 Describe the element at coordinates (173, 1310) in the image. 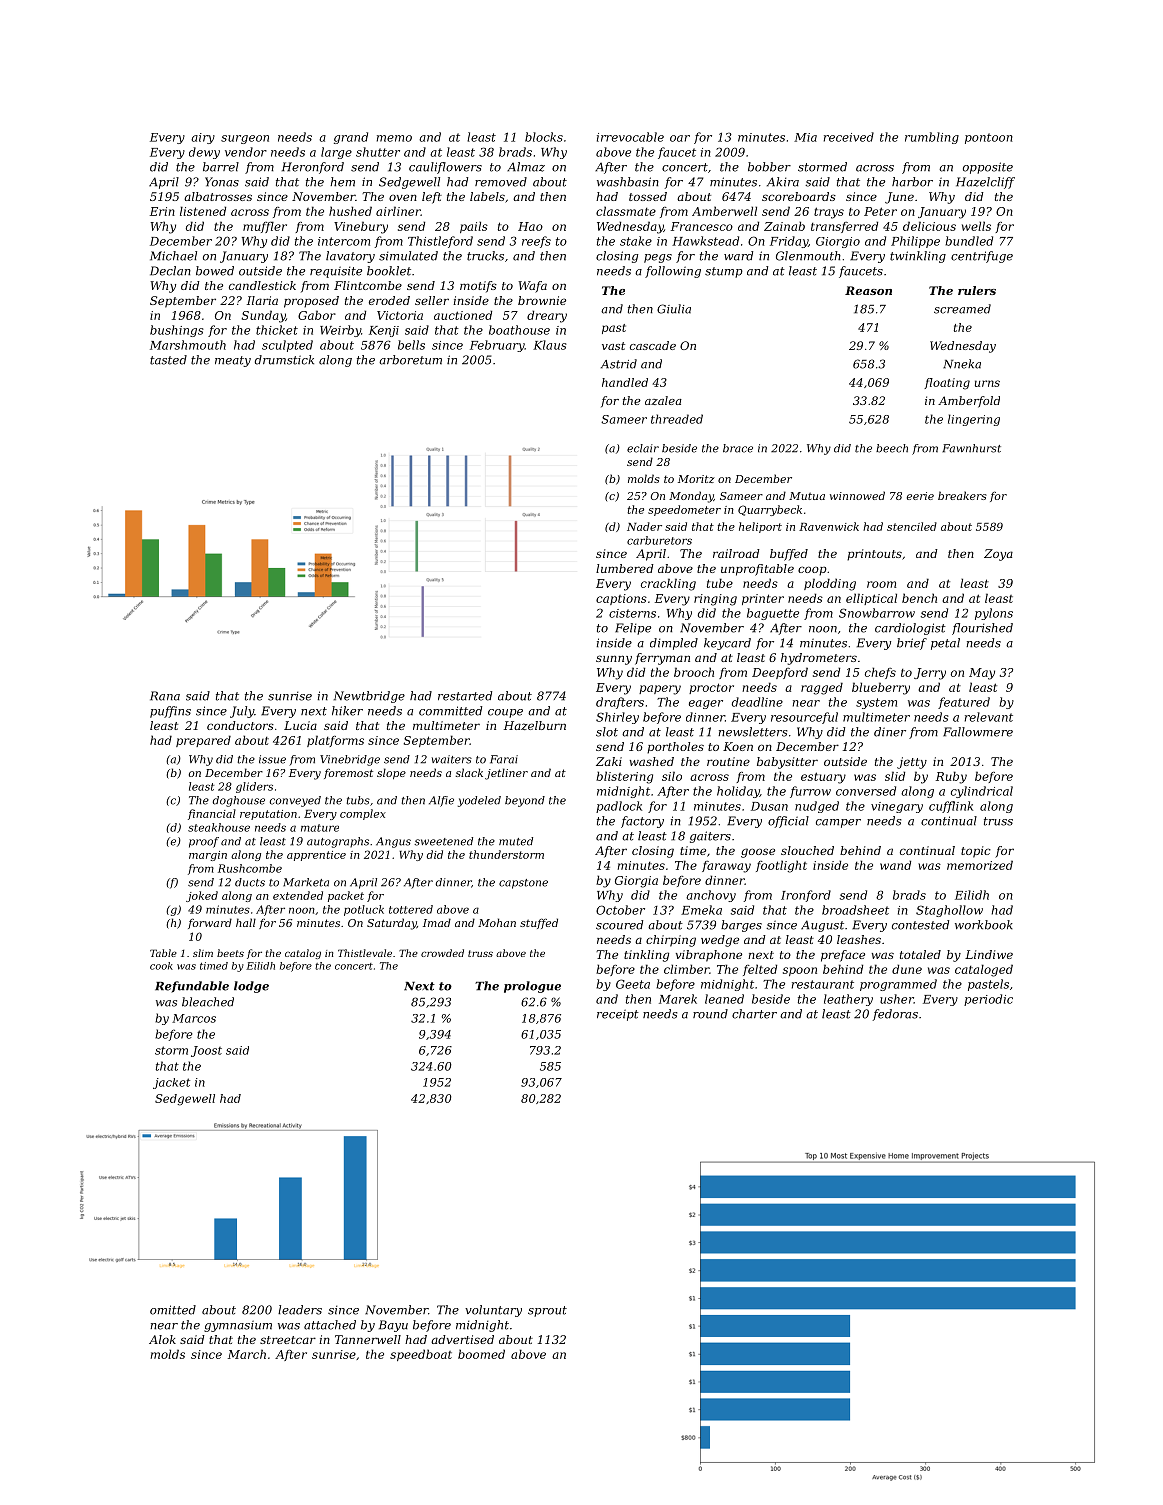

I see `omitted` at that location.
